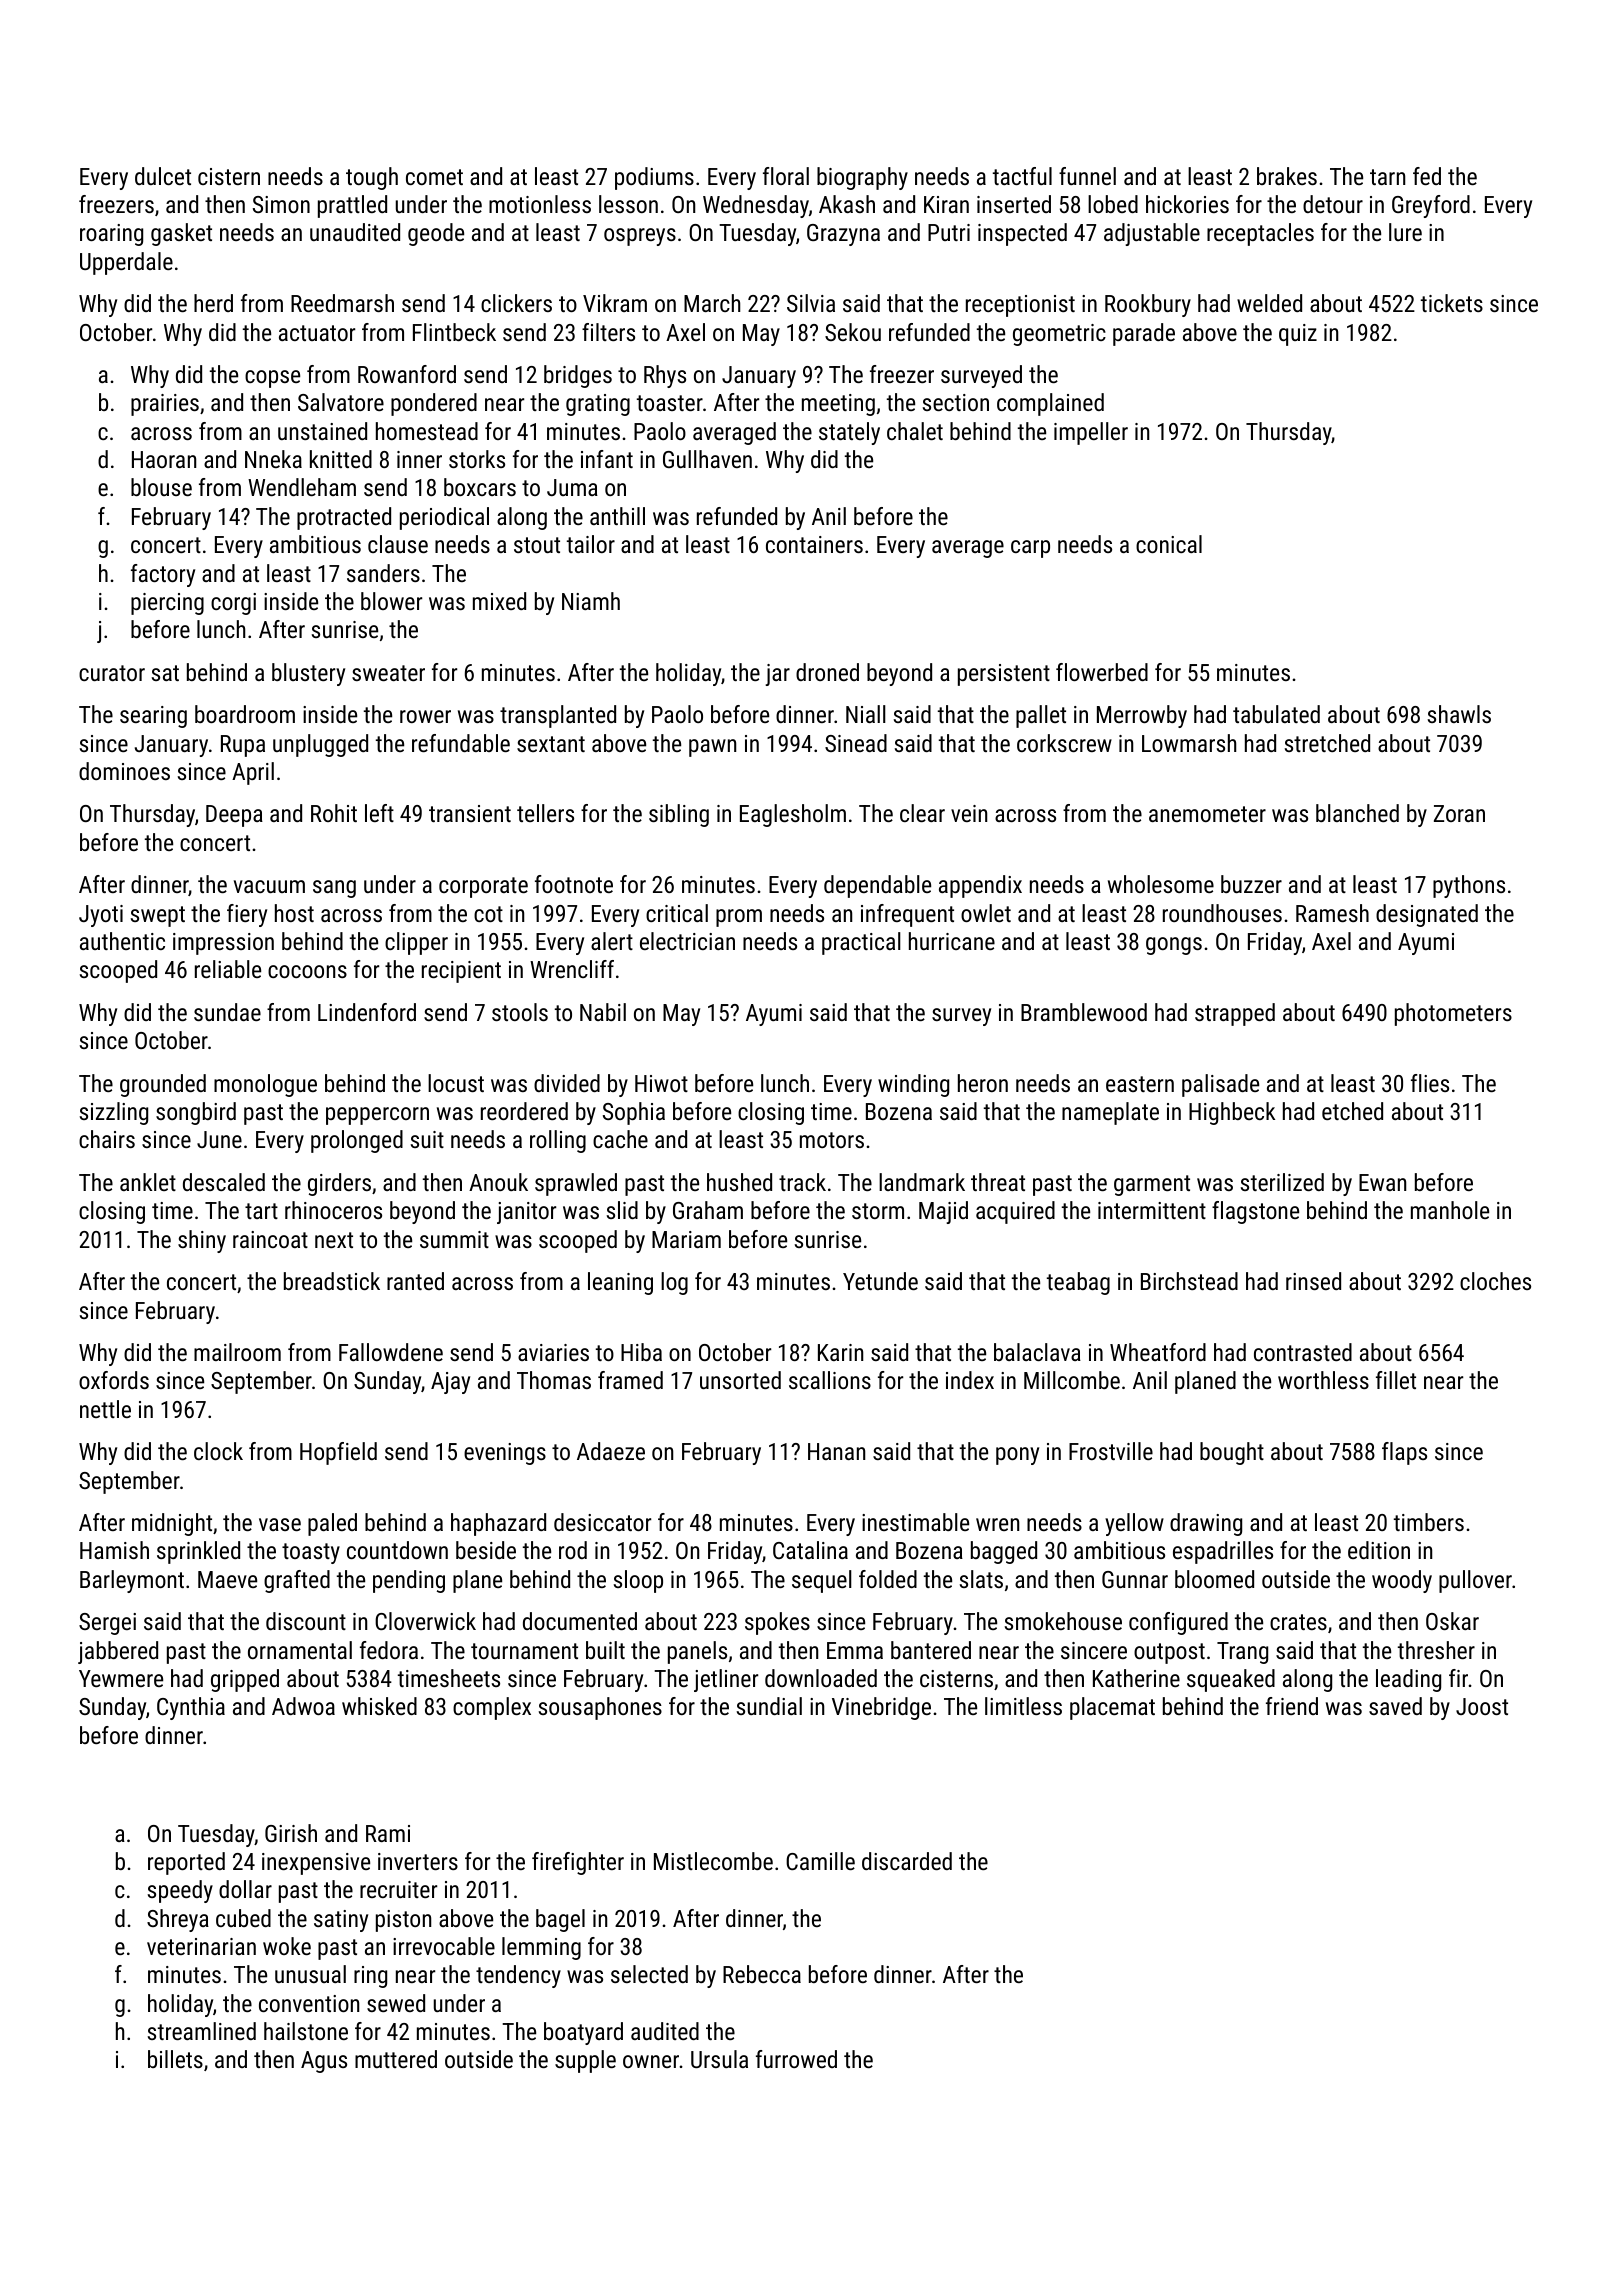 This document has width=1620, height=2292. Describe the element at coordinates (332, 1524) in the document. I see `paled` at that location.
